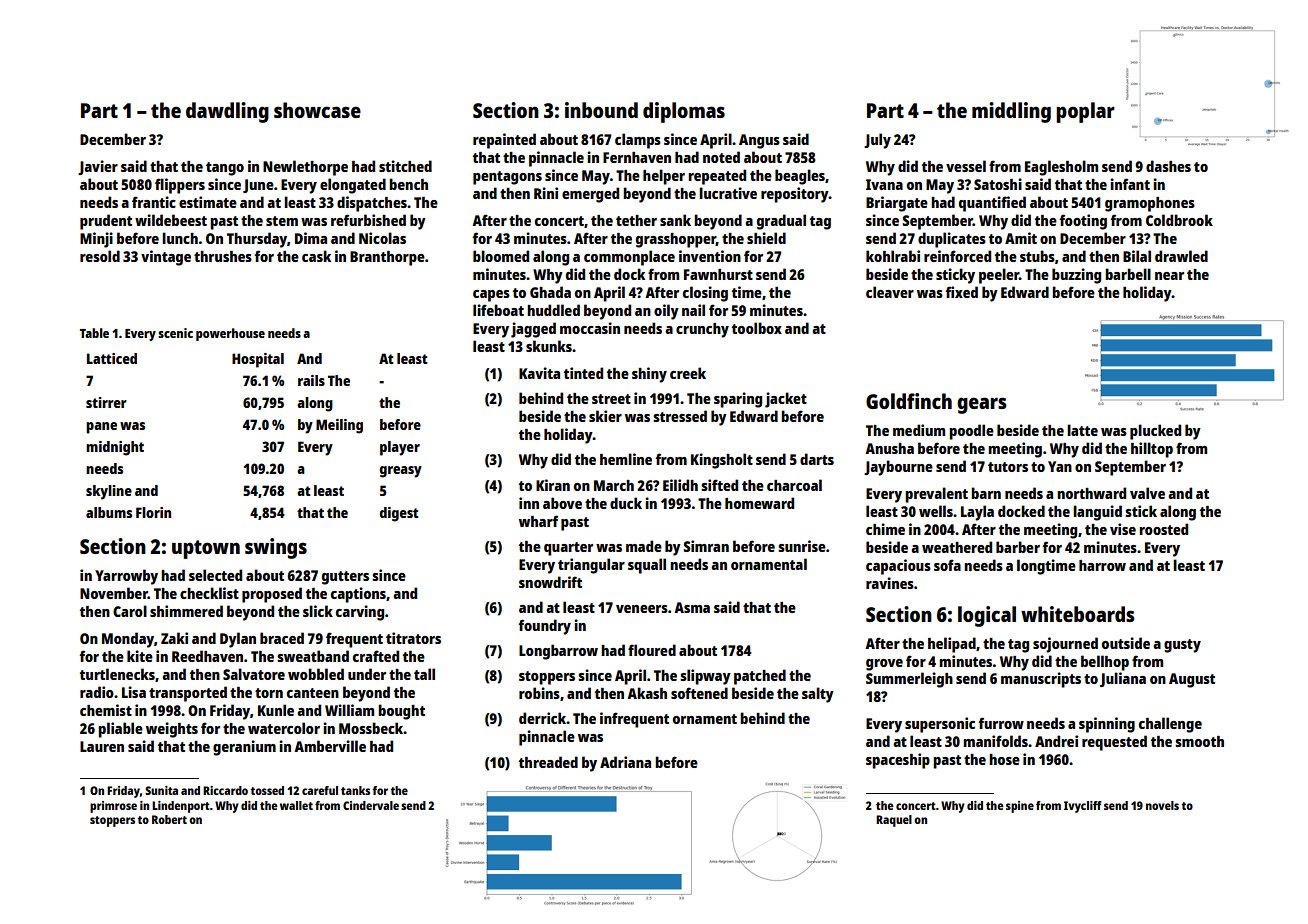 This image has height=924, width=1308. What do you see at coordinates (817, 459) in the image?
I see `darts` at bounding box center [817, 459].
